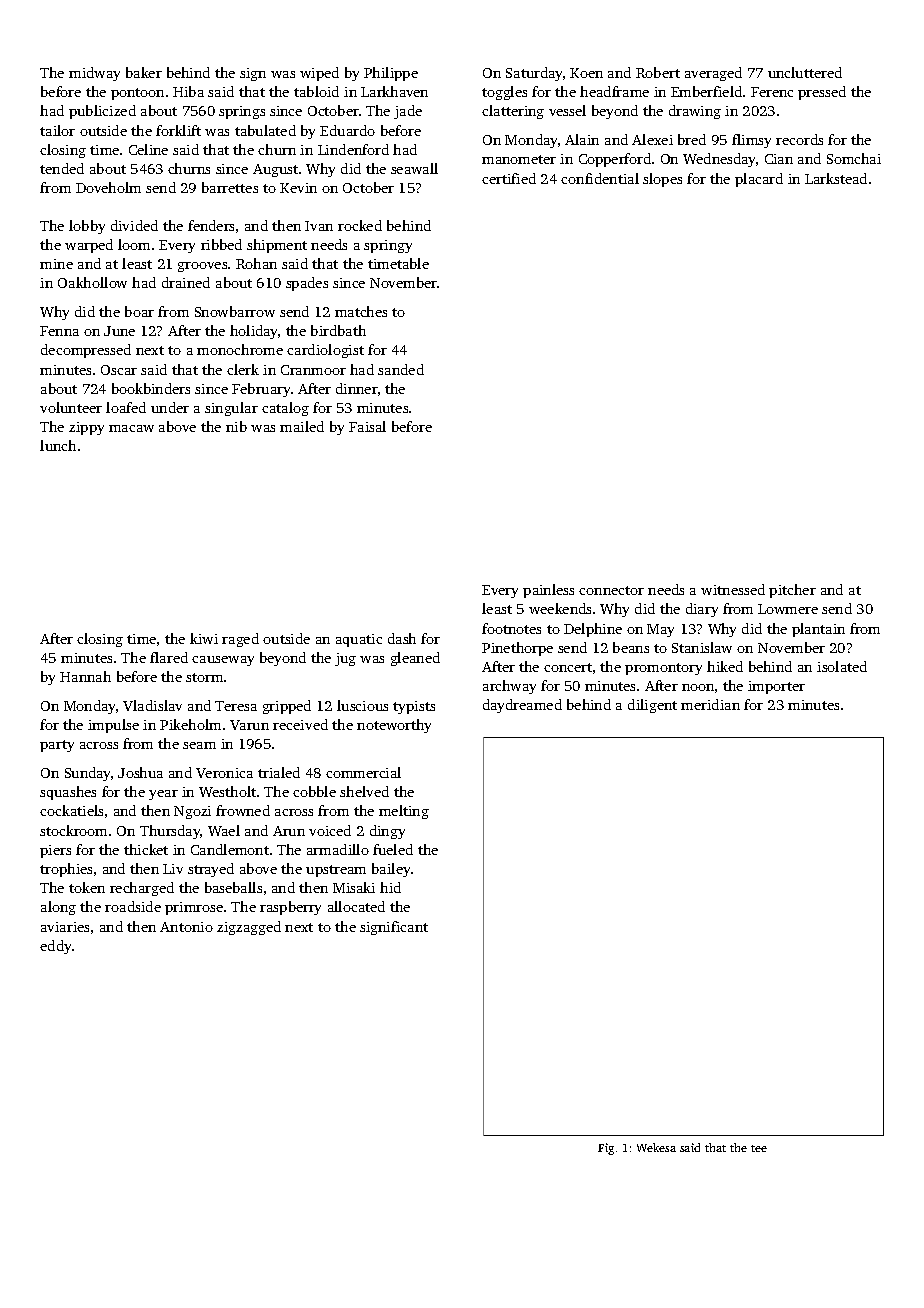 The height and width of the screenshot is (1308, 924). What do you see at coordinates (776, 687) in the screenshot?
I see `importer` at bounding box center [776, 687].
